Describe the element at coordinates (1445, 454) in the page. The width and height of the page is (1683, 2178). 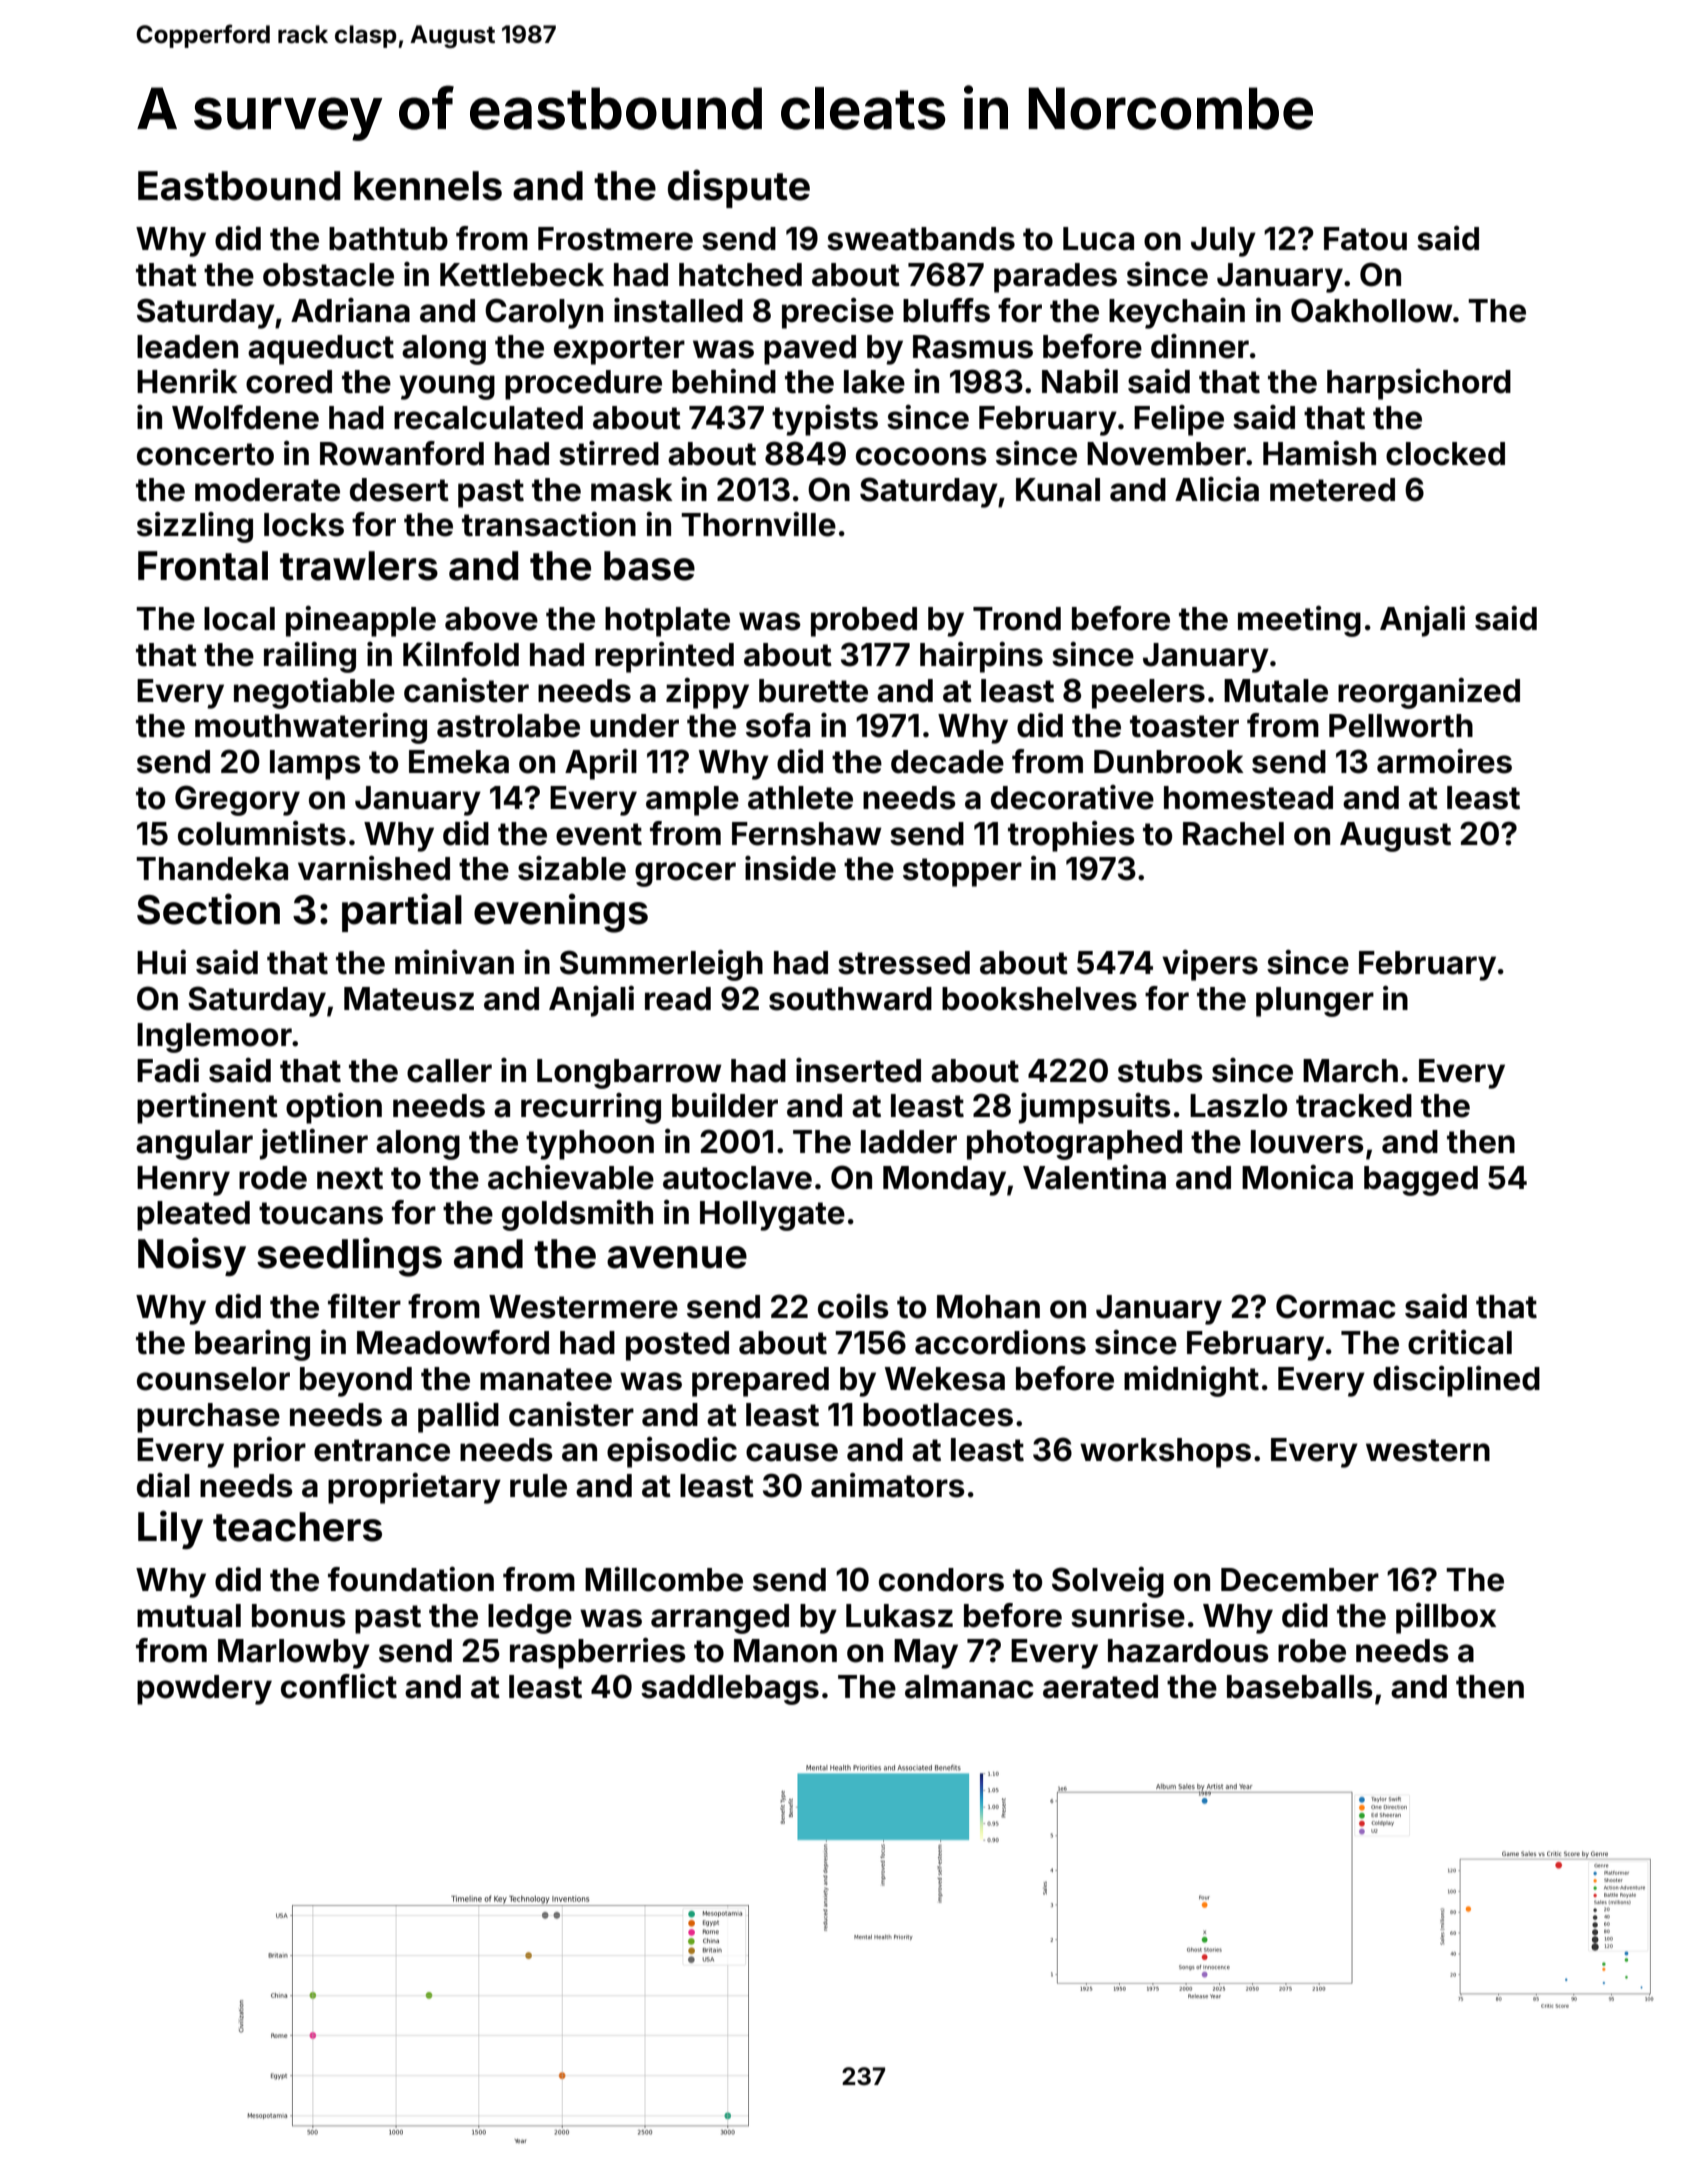
I see `clocked` at that location.
